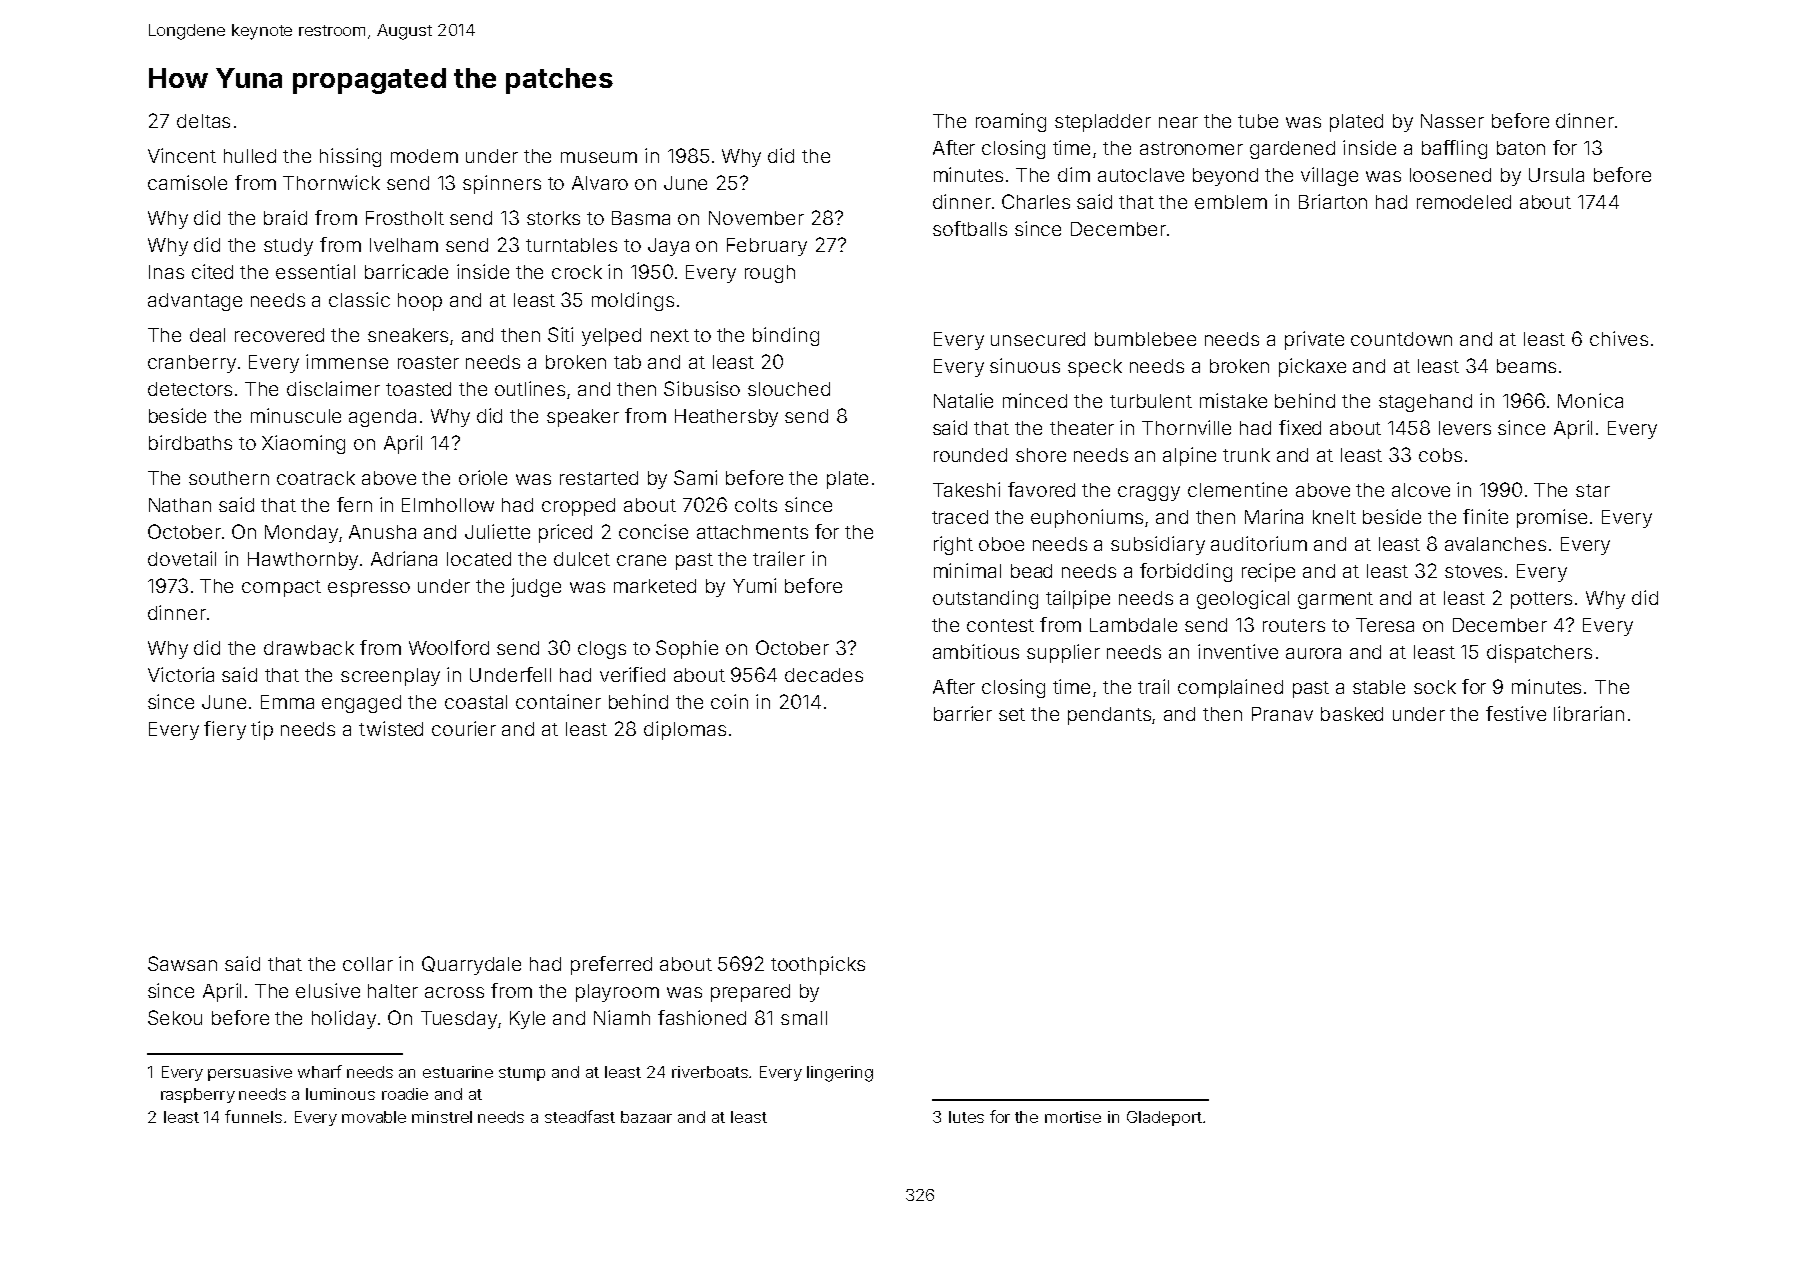  I want to click on lutes, so click(966, 1117).
